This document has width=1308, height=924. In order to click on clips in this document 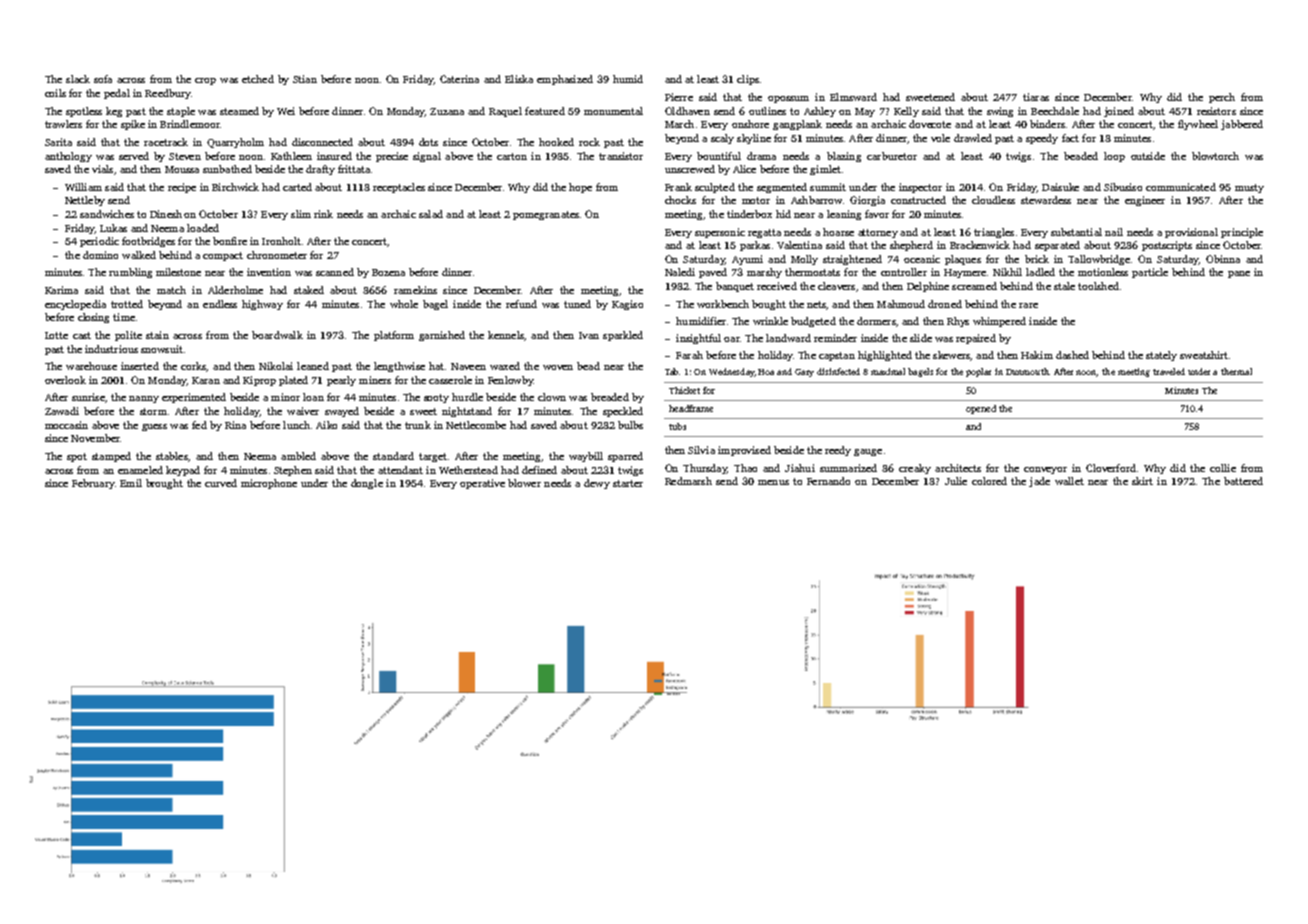, I will do `click(748, 80)`.
